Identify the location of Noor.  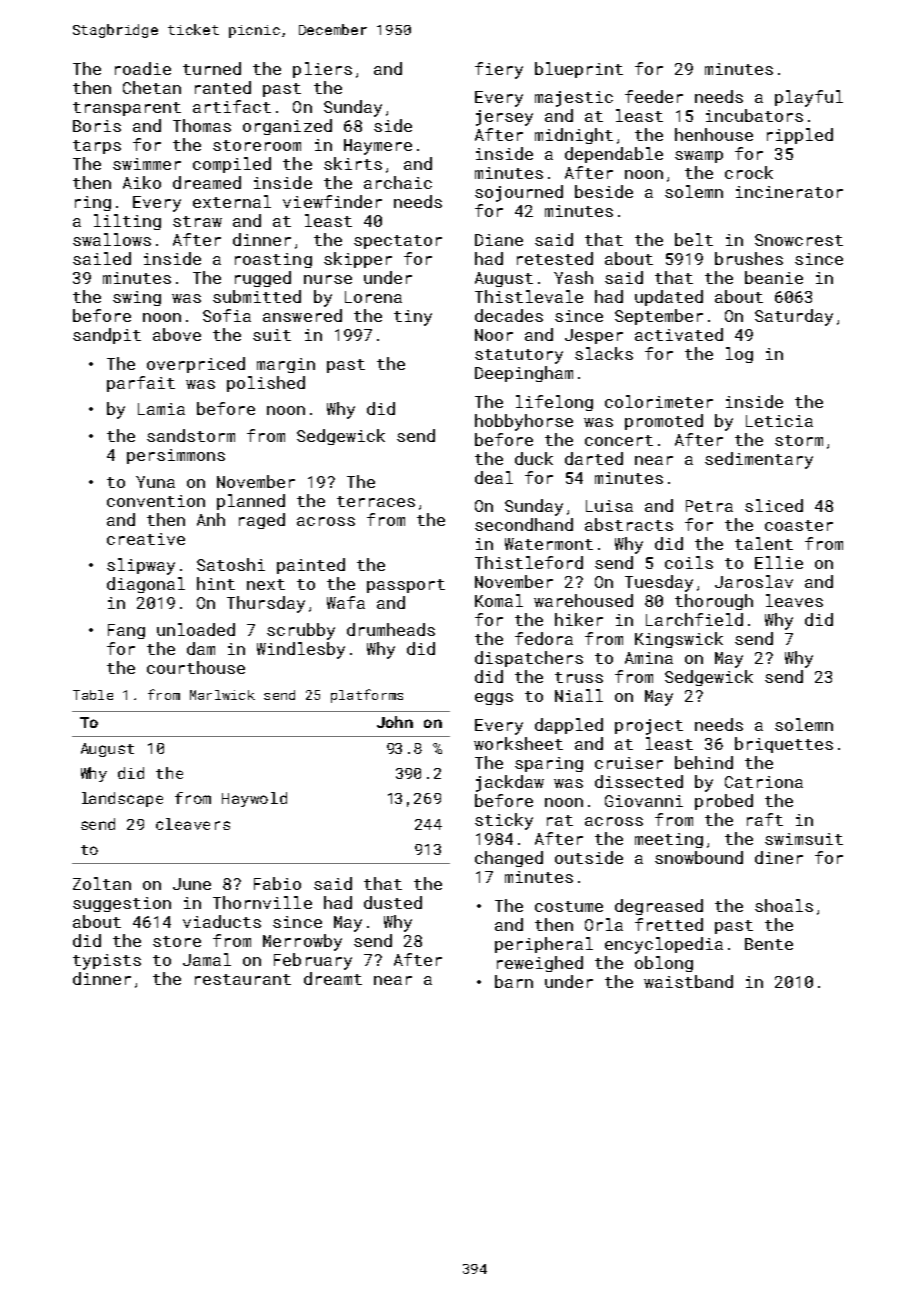
(494, 335).
